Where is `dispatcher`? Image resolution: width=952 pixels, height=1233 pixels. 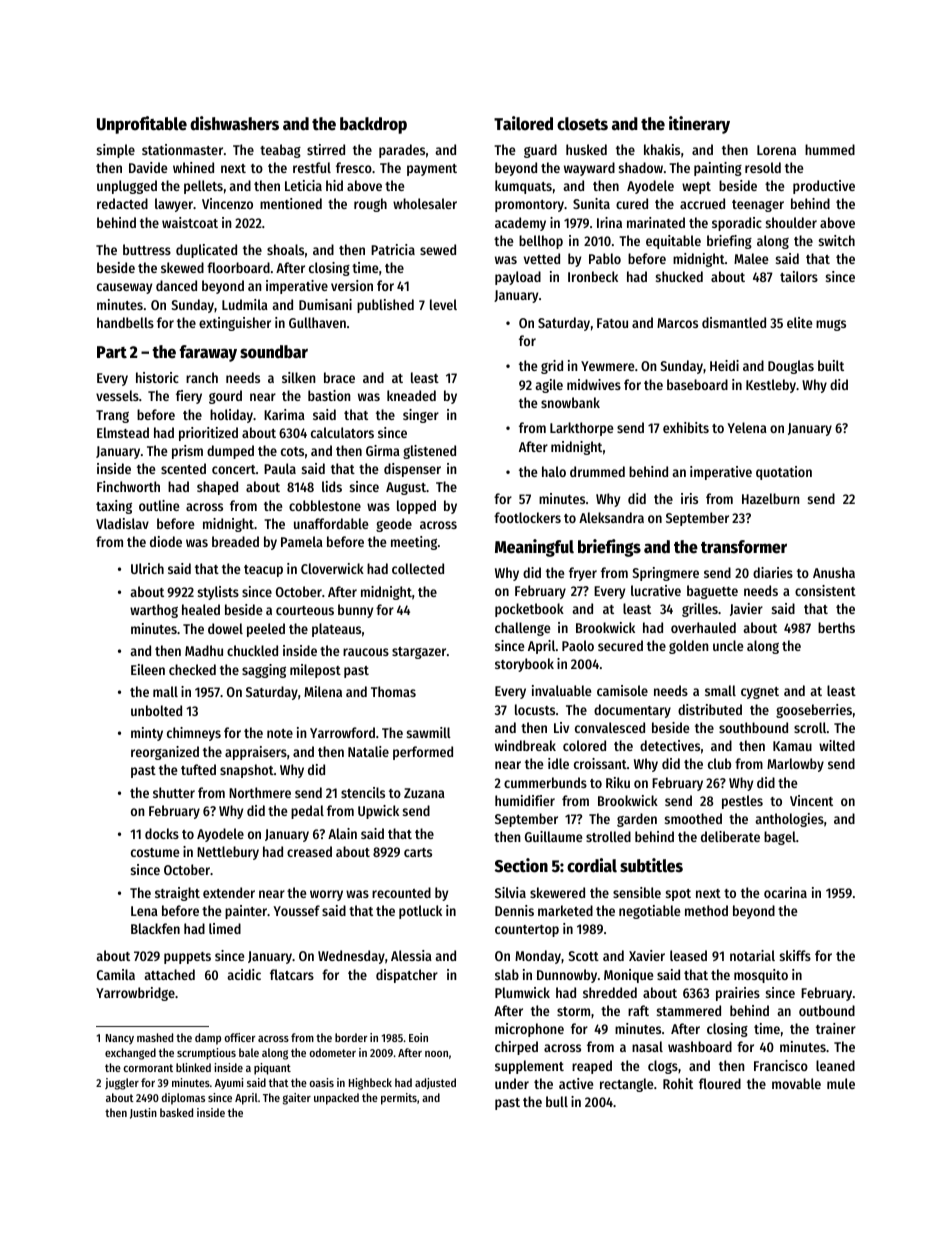 dispatcher is located at coordinates (407, 976).
